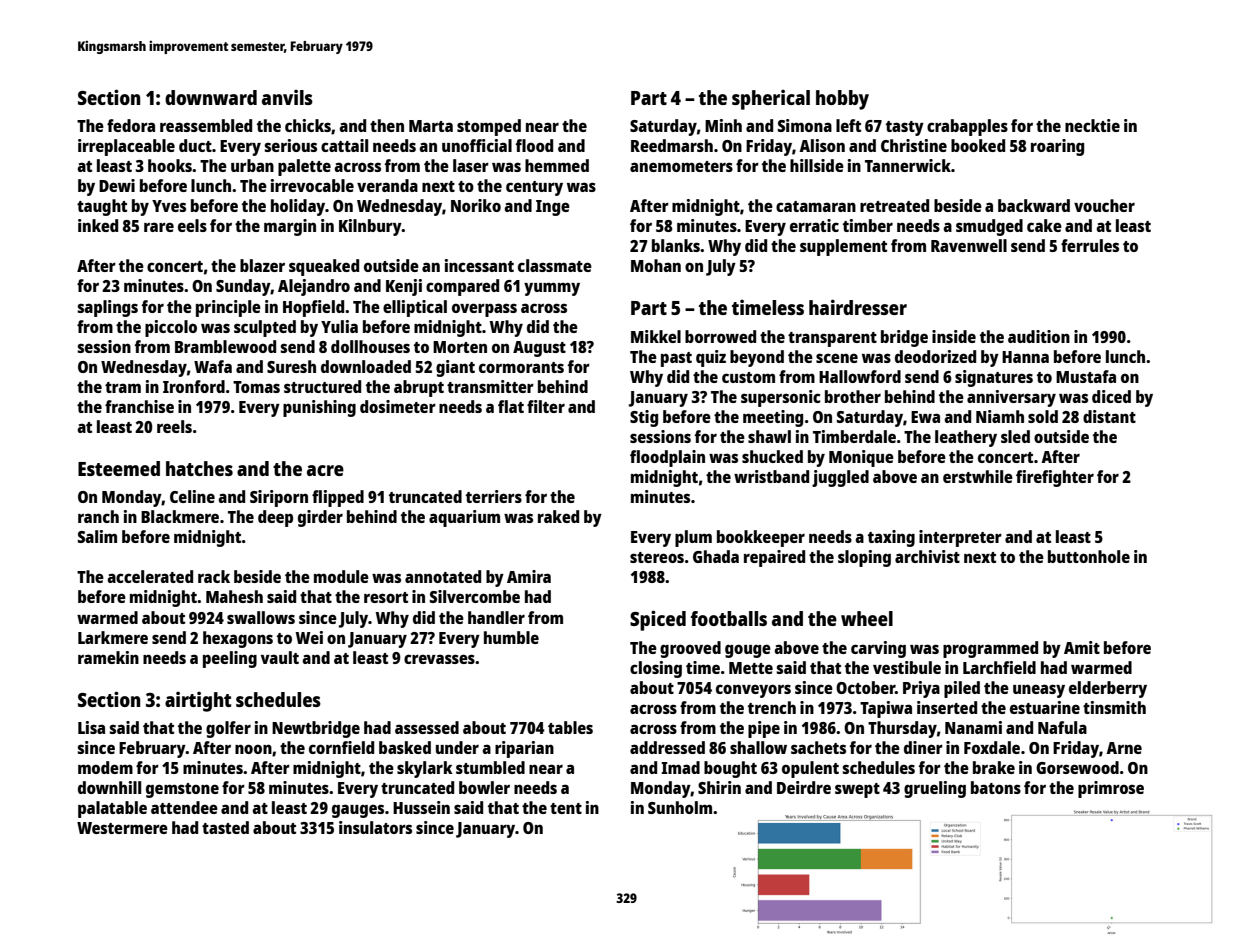  I want to click on closing, so click(656, 669).
